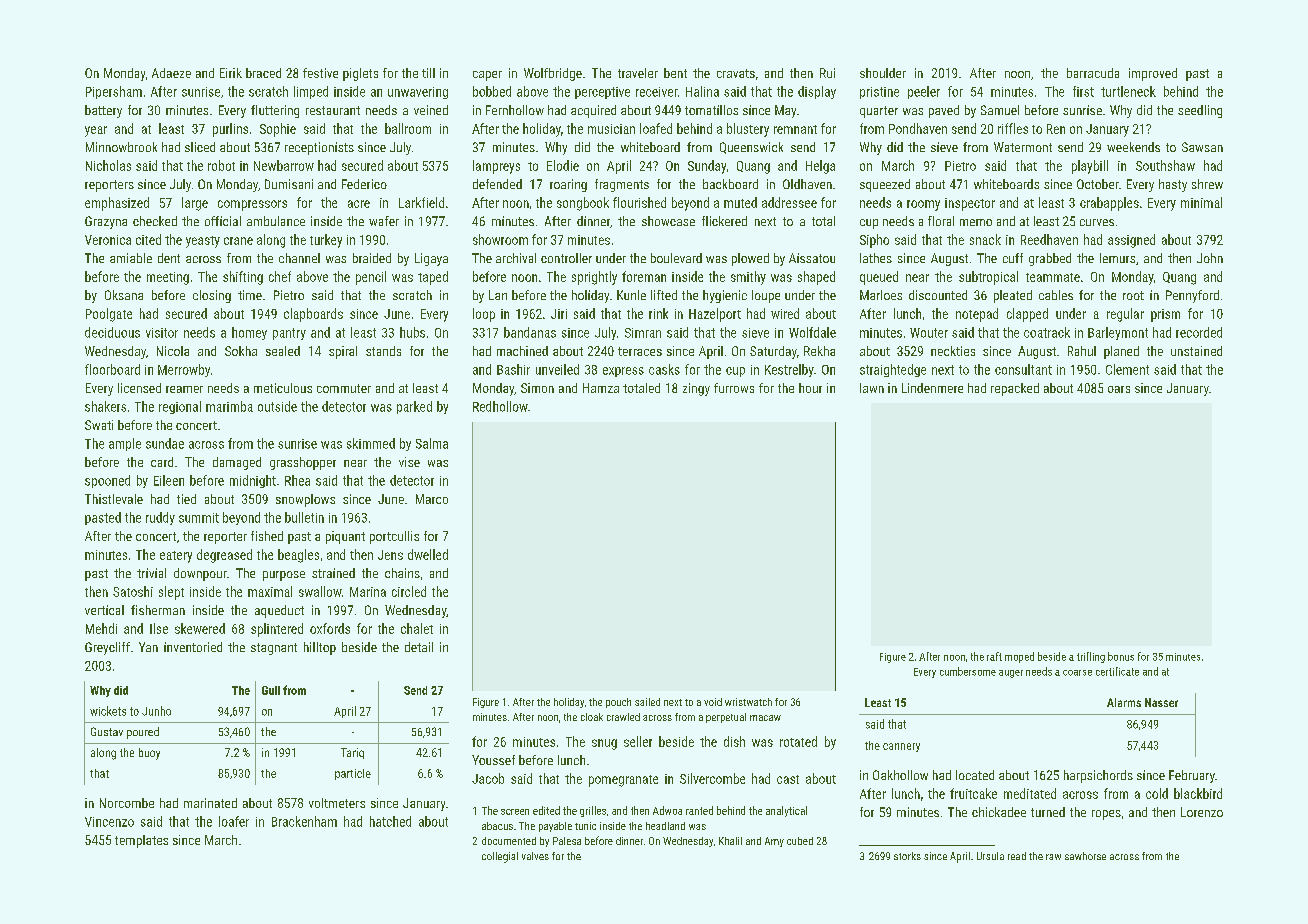 This screenshot has width=1308, height=924. Describe the element at coordinates (751, 148) in the screenshot. I see `Queenswick` at that location.
